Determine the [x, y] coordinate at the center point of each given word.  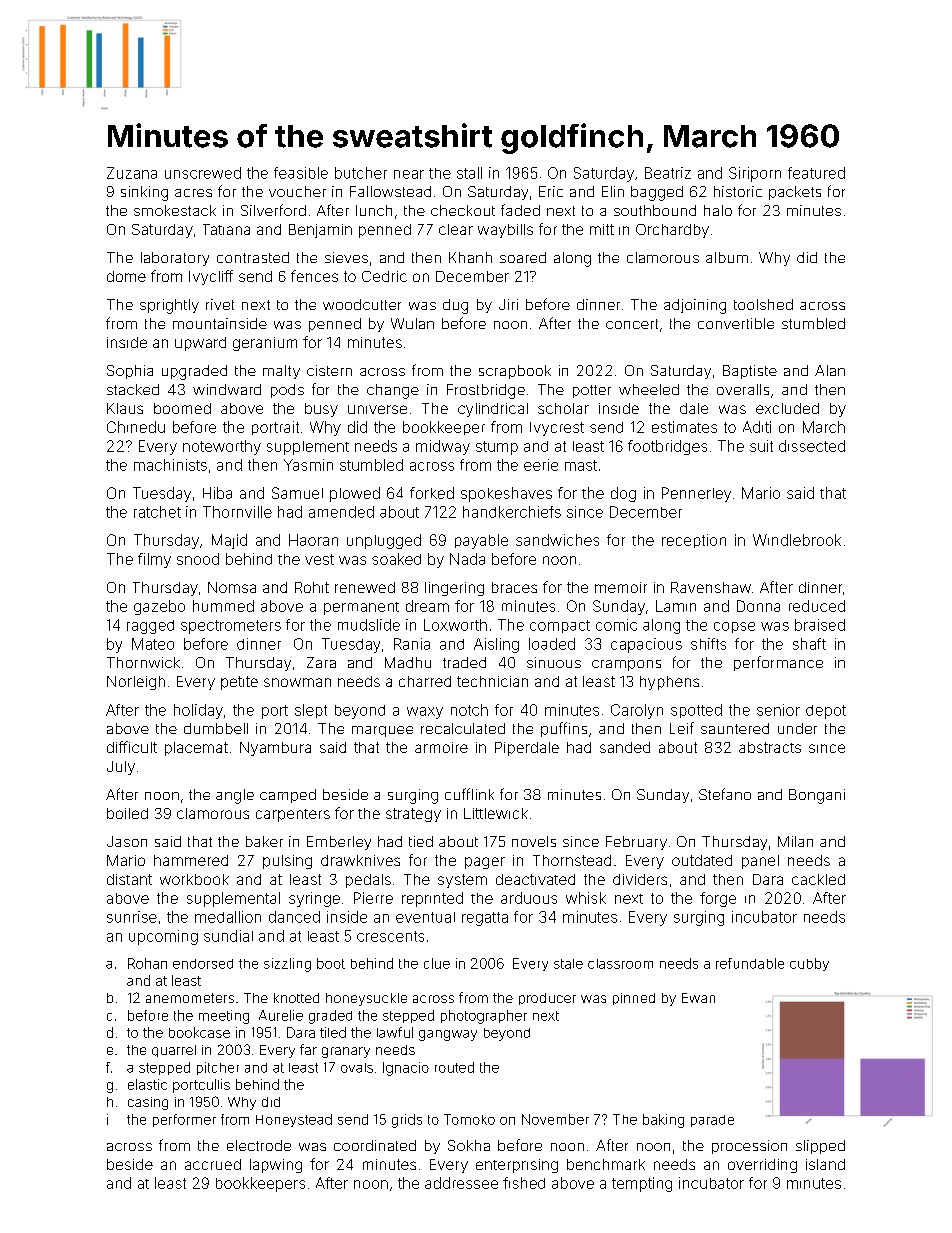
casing [148, 1103]
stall [469, 173]
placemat [196, 749]
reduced [817, 606]
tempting [642, 1184]
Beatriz [668, 173]
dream [427, 606]
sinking [144, 193]
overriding [762, 1166]
